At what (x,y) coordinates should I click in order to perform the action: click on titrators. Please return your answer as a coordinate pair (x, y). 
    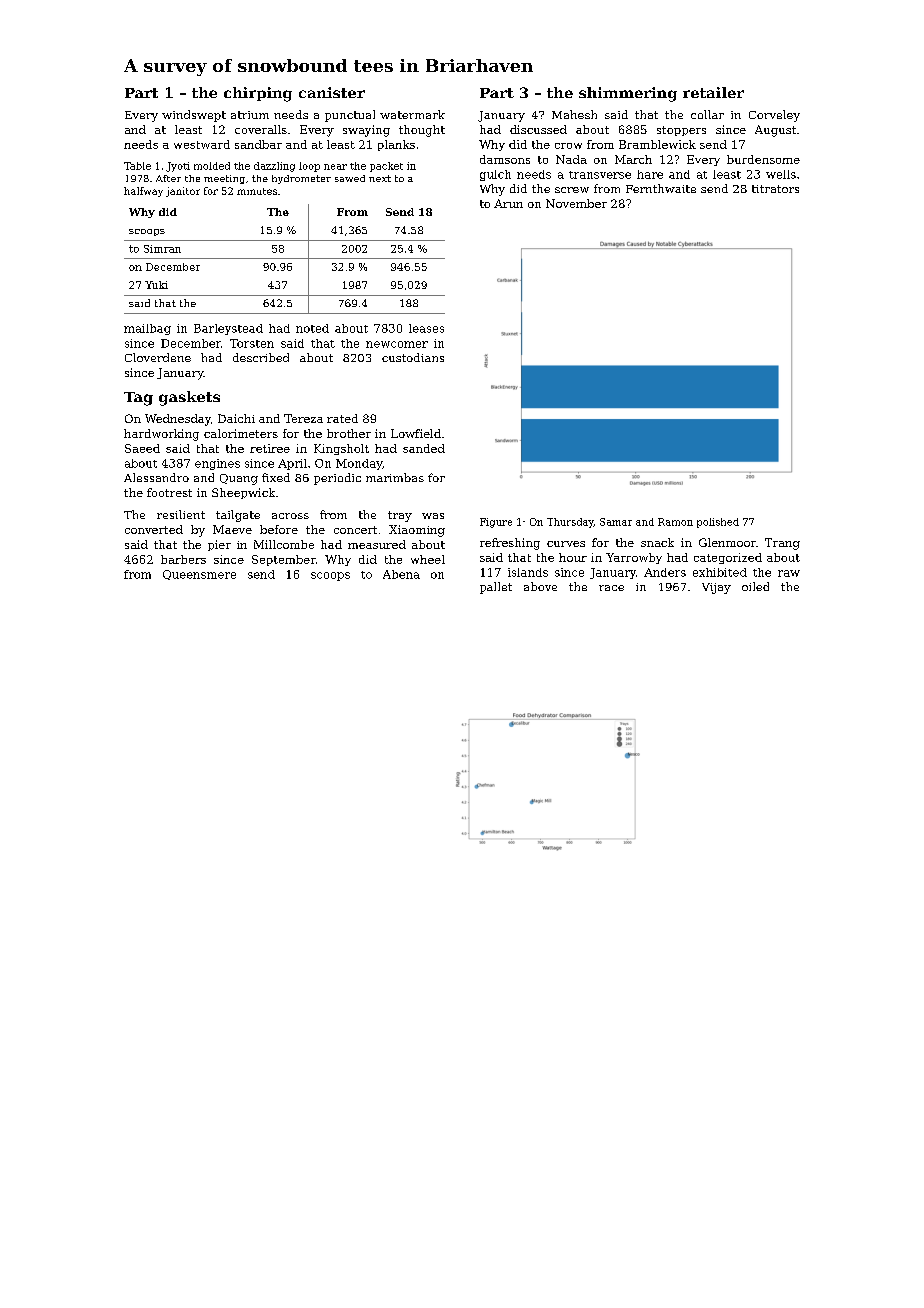
    Looking at the image, I should click on (775, 189).
